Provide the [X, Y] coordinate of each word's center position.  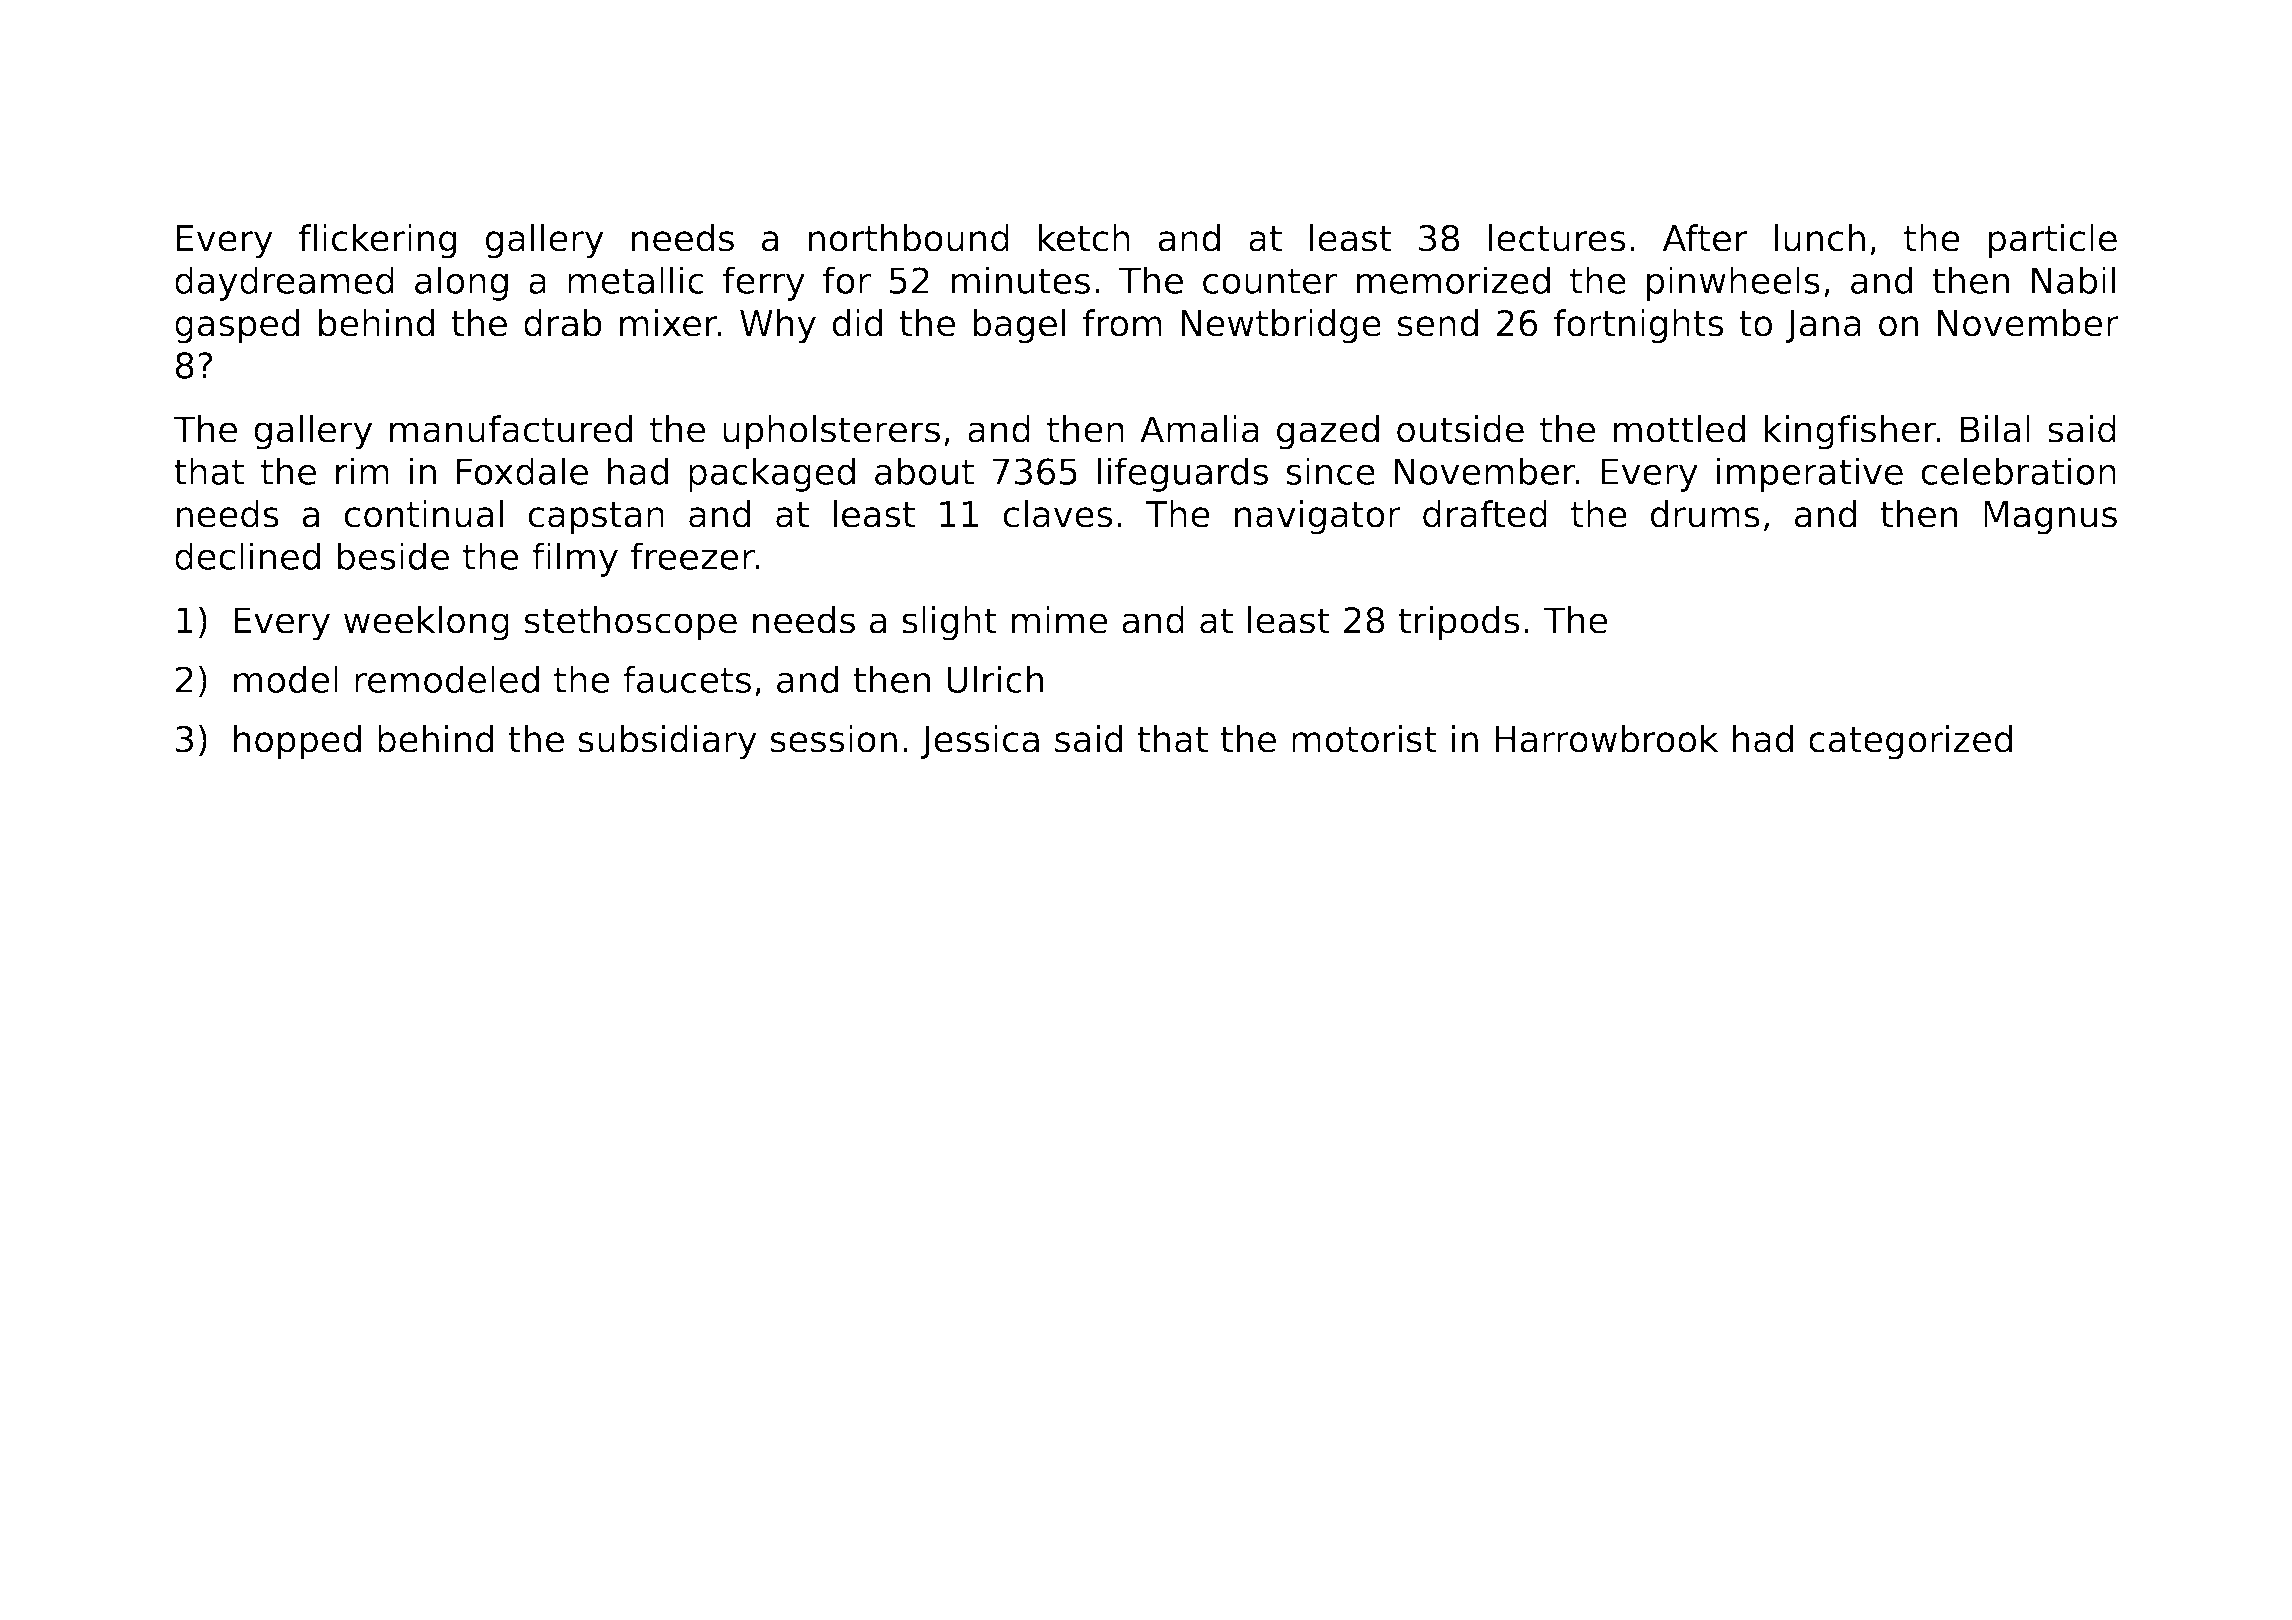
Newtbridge [1281, 326]
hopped [297, 742]
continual [423, 514]
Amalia [1199, 429]
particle [2052, 241]
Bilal [1995, 429]
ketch [1084, 238]
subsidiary [668, 742]
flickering [377, 241]
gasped [237, 326]
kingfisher [1850, 432]
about [924, 471]
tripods [1458, 623]
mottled [1679, 429]
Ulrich [995, 679]
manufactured [511, 429]
